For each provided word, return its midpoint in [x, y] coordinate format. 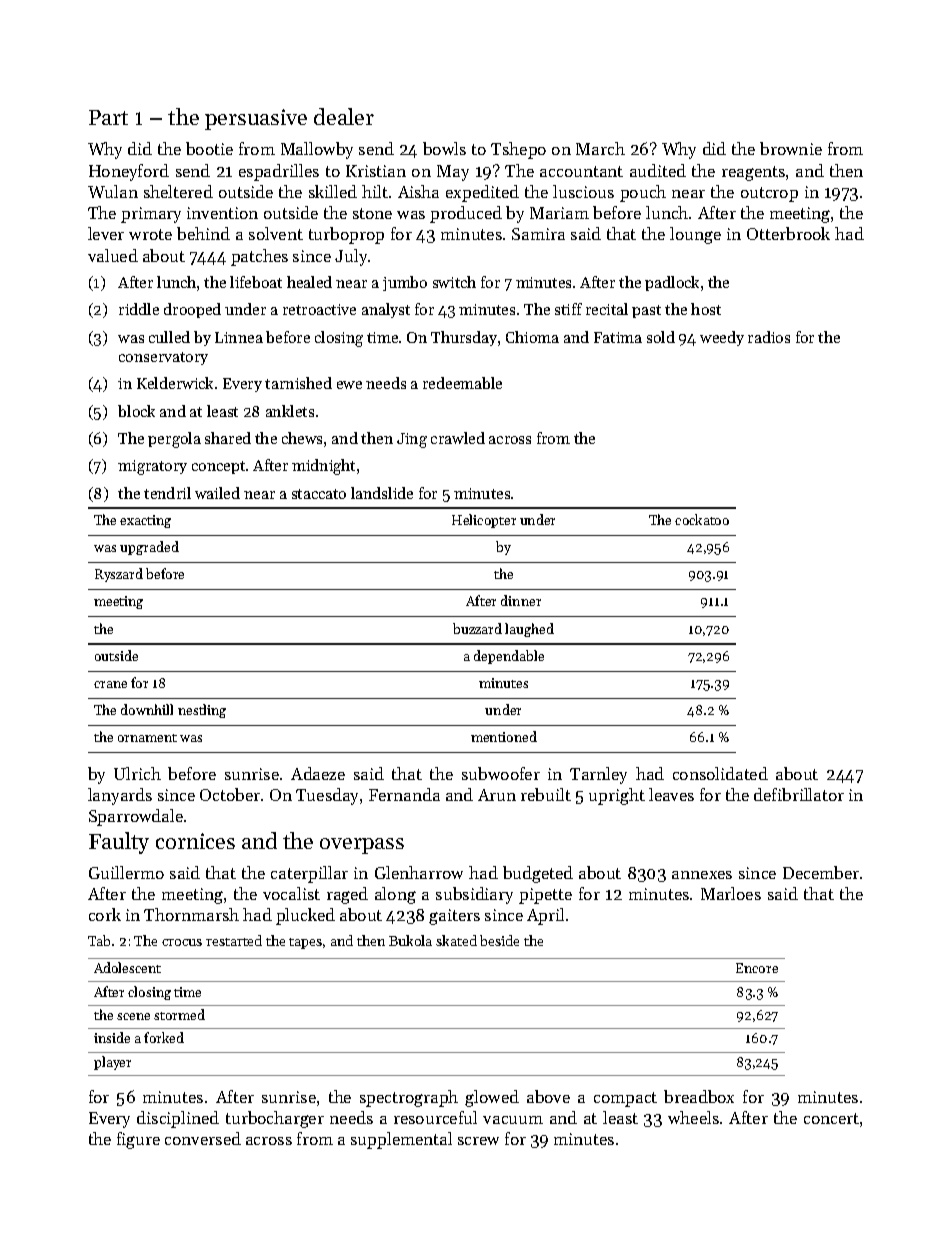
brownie [791, 148]
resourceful [435, 1117]
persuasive [256, 119]
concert [831, 1118]
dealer [344, 116]
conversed [203, 1138]
